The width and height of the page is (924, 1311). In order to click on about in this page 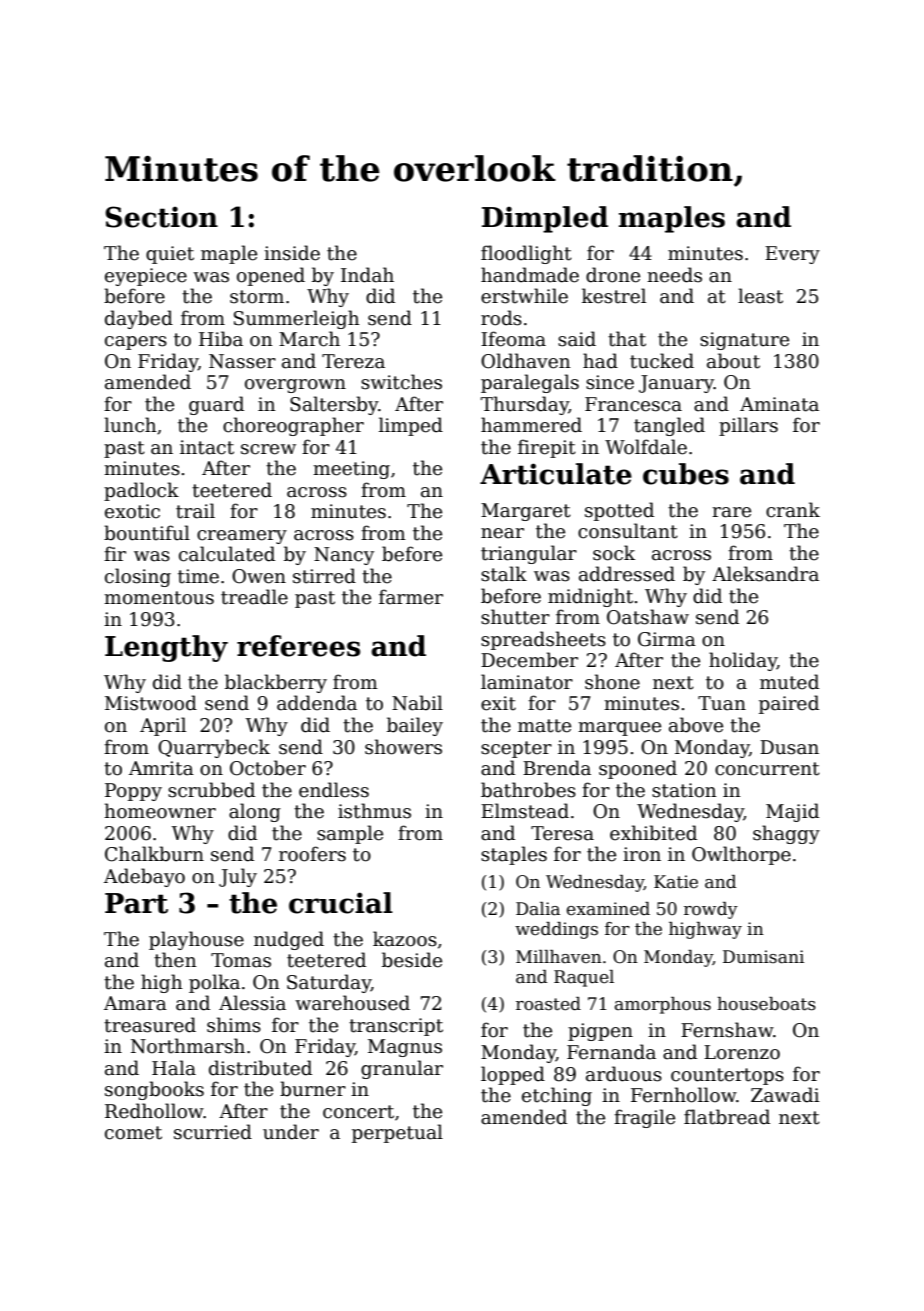, I will do `click(733, 361)`.
